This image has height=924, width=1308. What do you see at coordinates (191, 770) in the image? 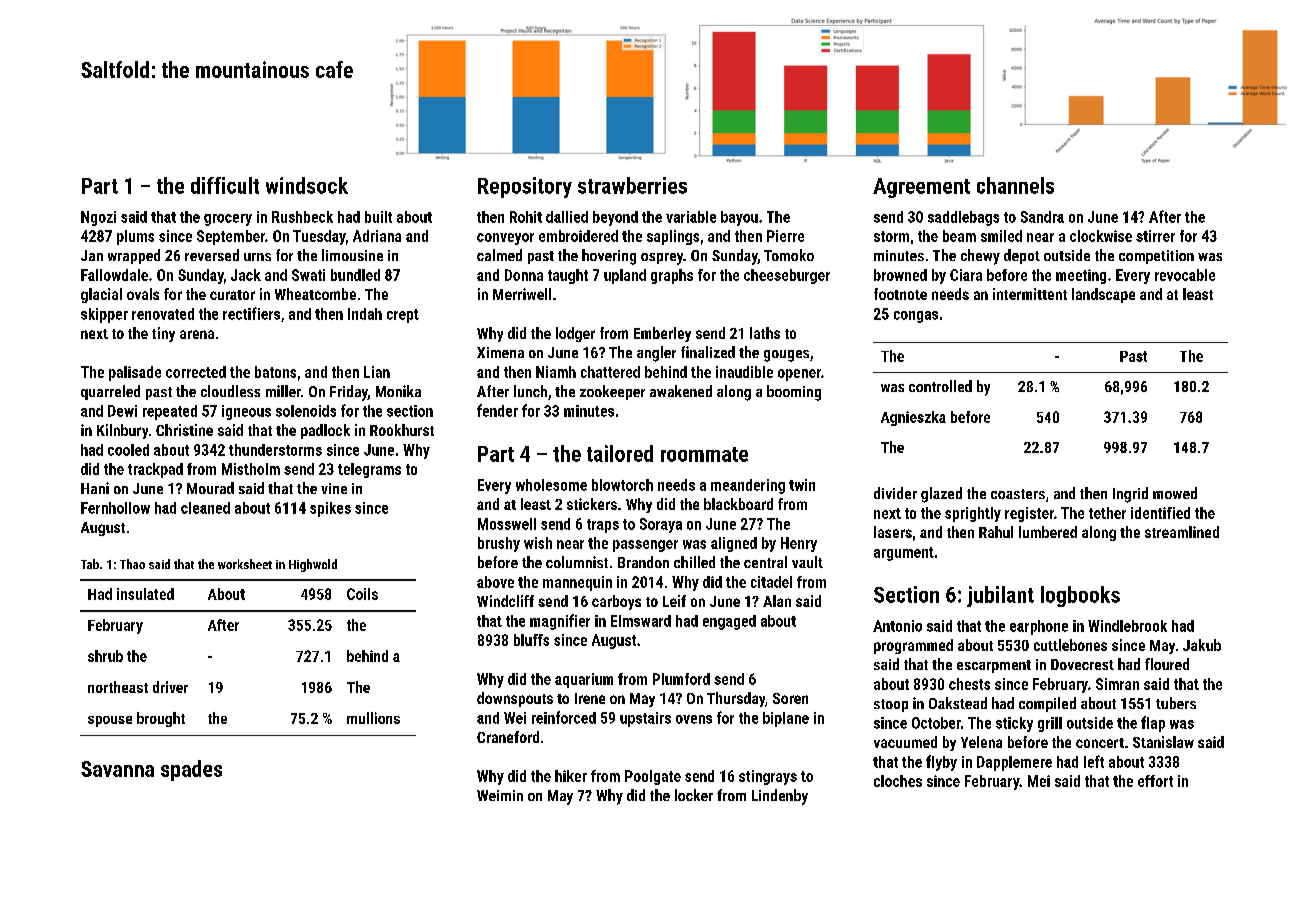
I see `spades` at bounding box center [191, 770].
